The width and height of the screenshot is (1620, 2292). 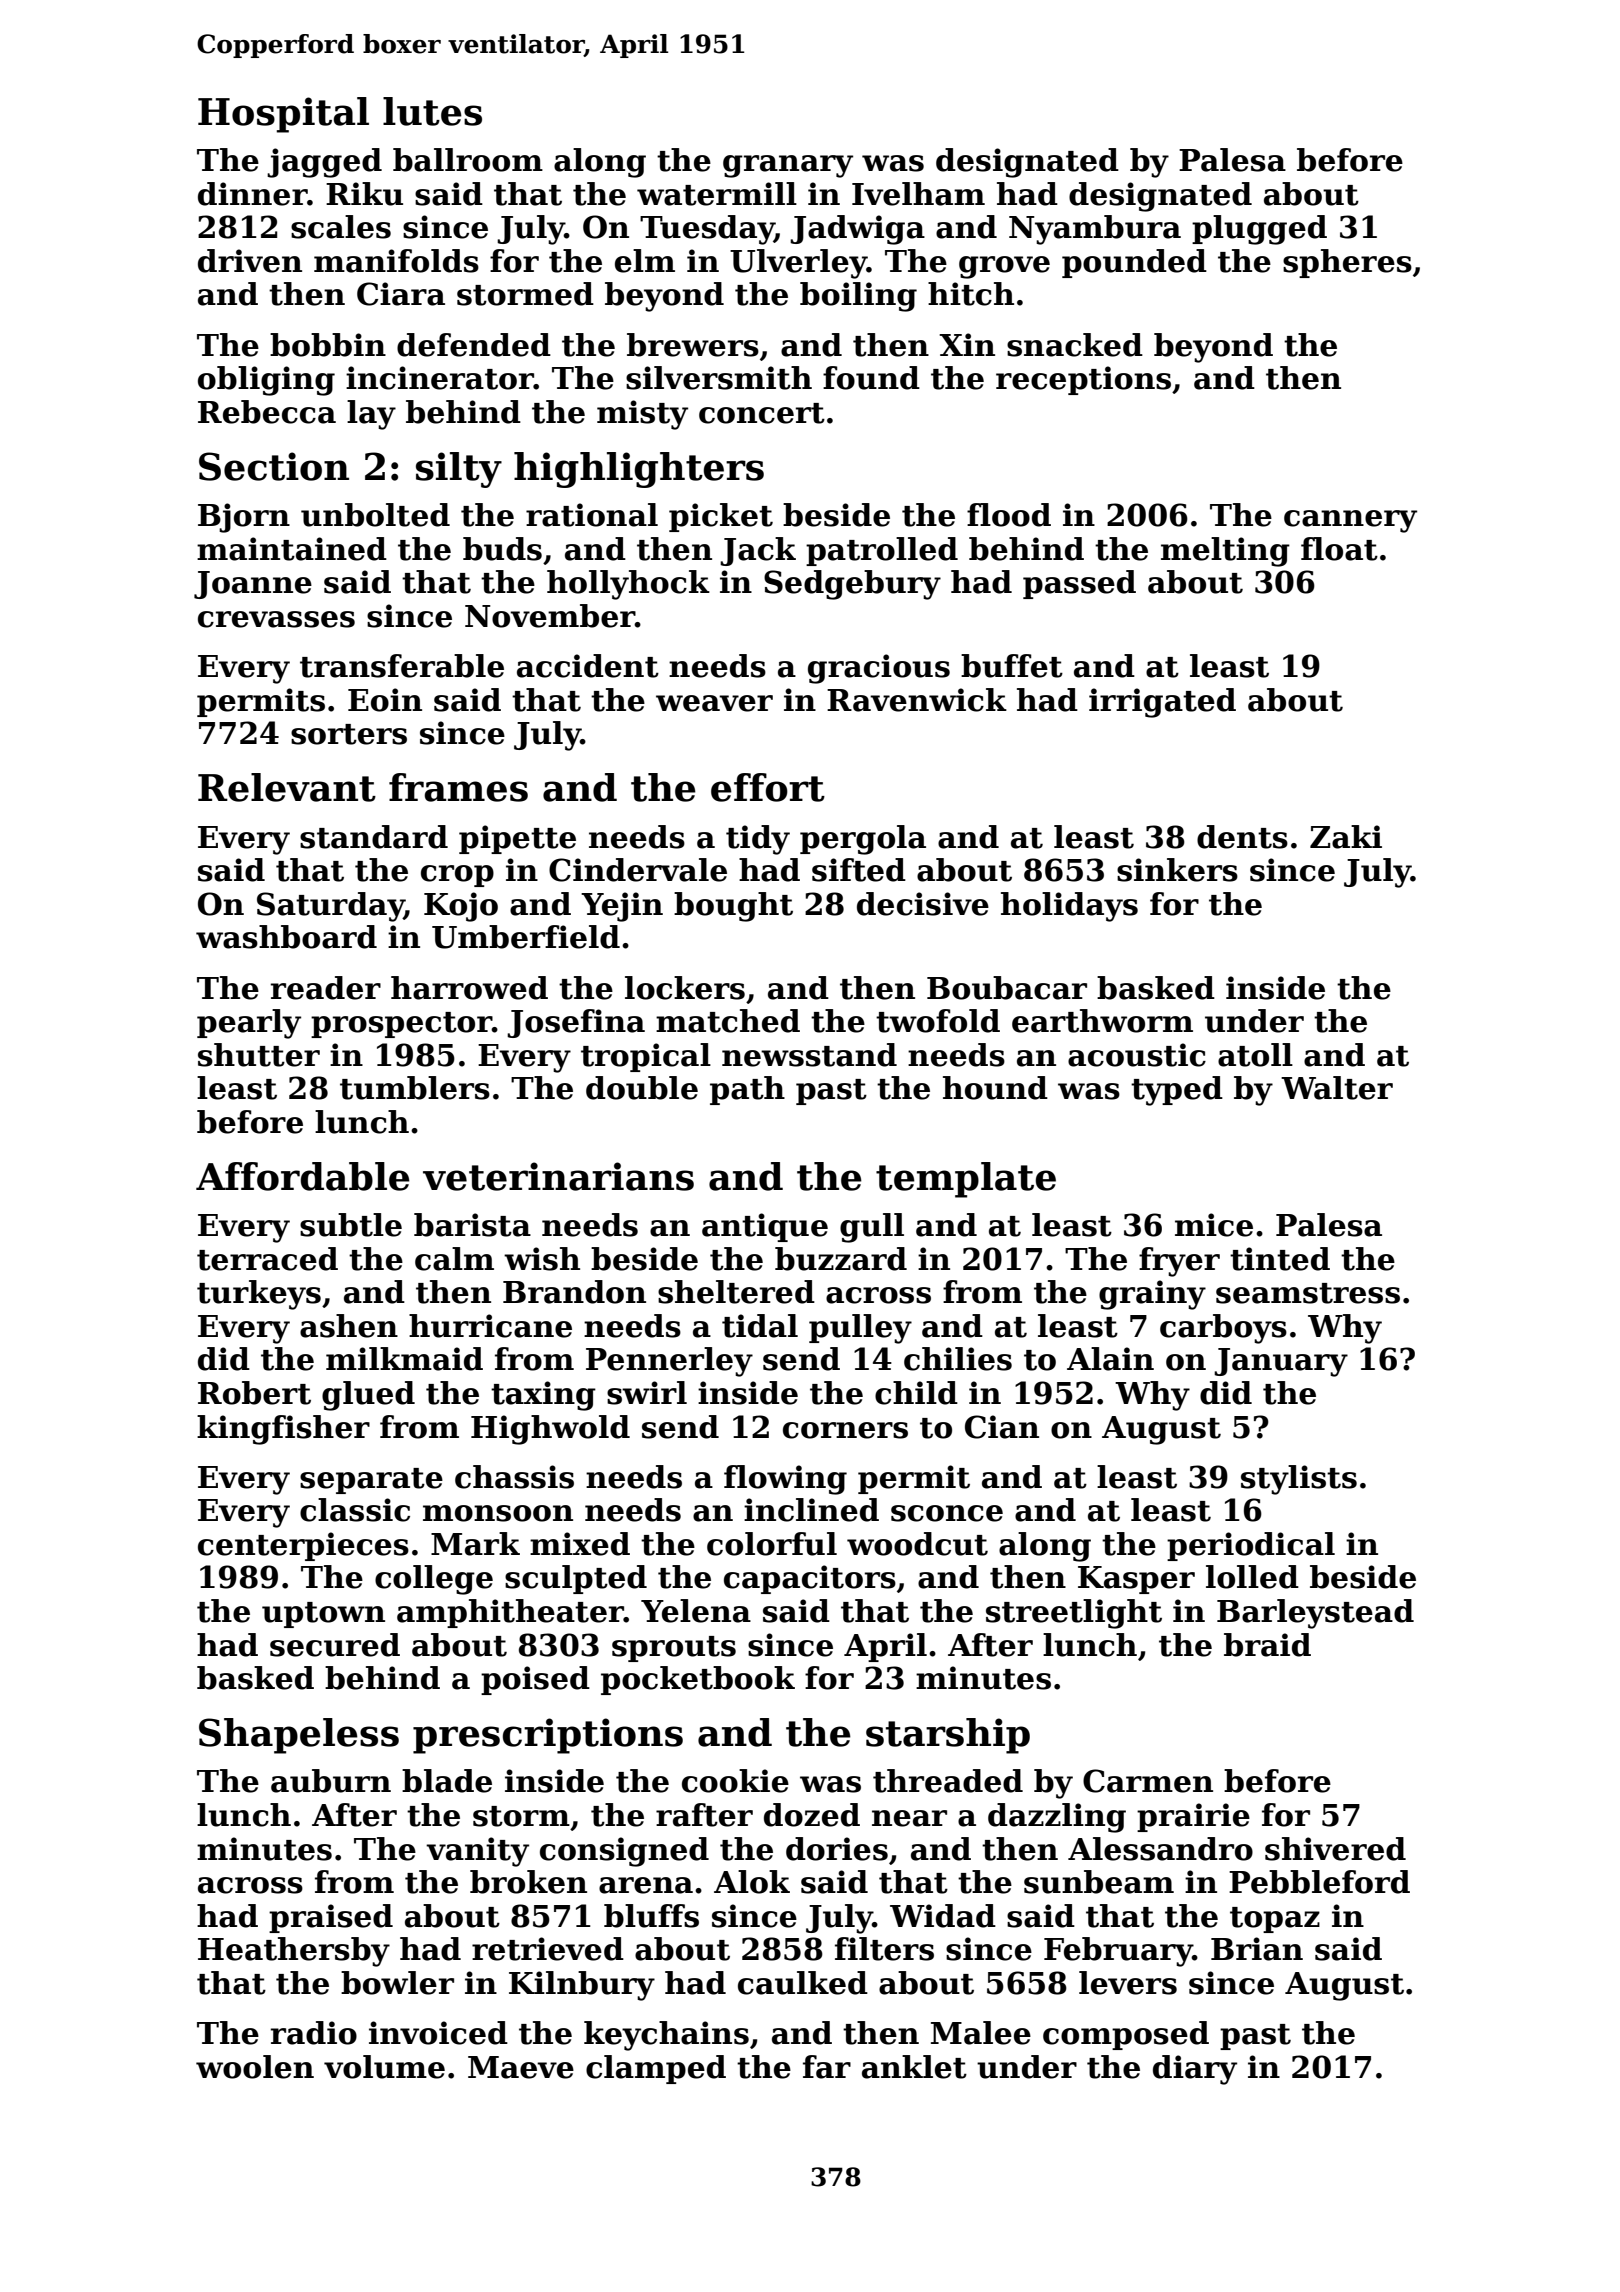 What do you see at coordinates (884, 1949) in the screenshot?
I see `filters` at bounding box center [884, 1949].
